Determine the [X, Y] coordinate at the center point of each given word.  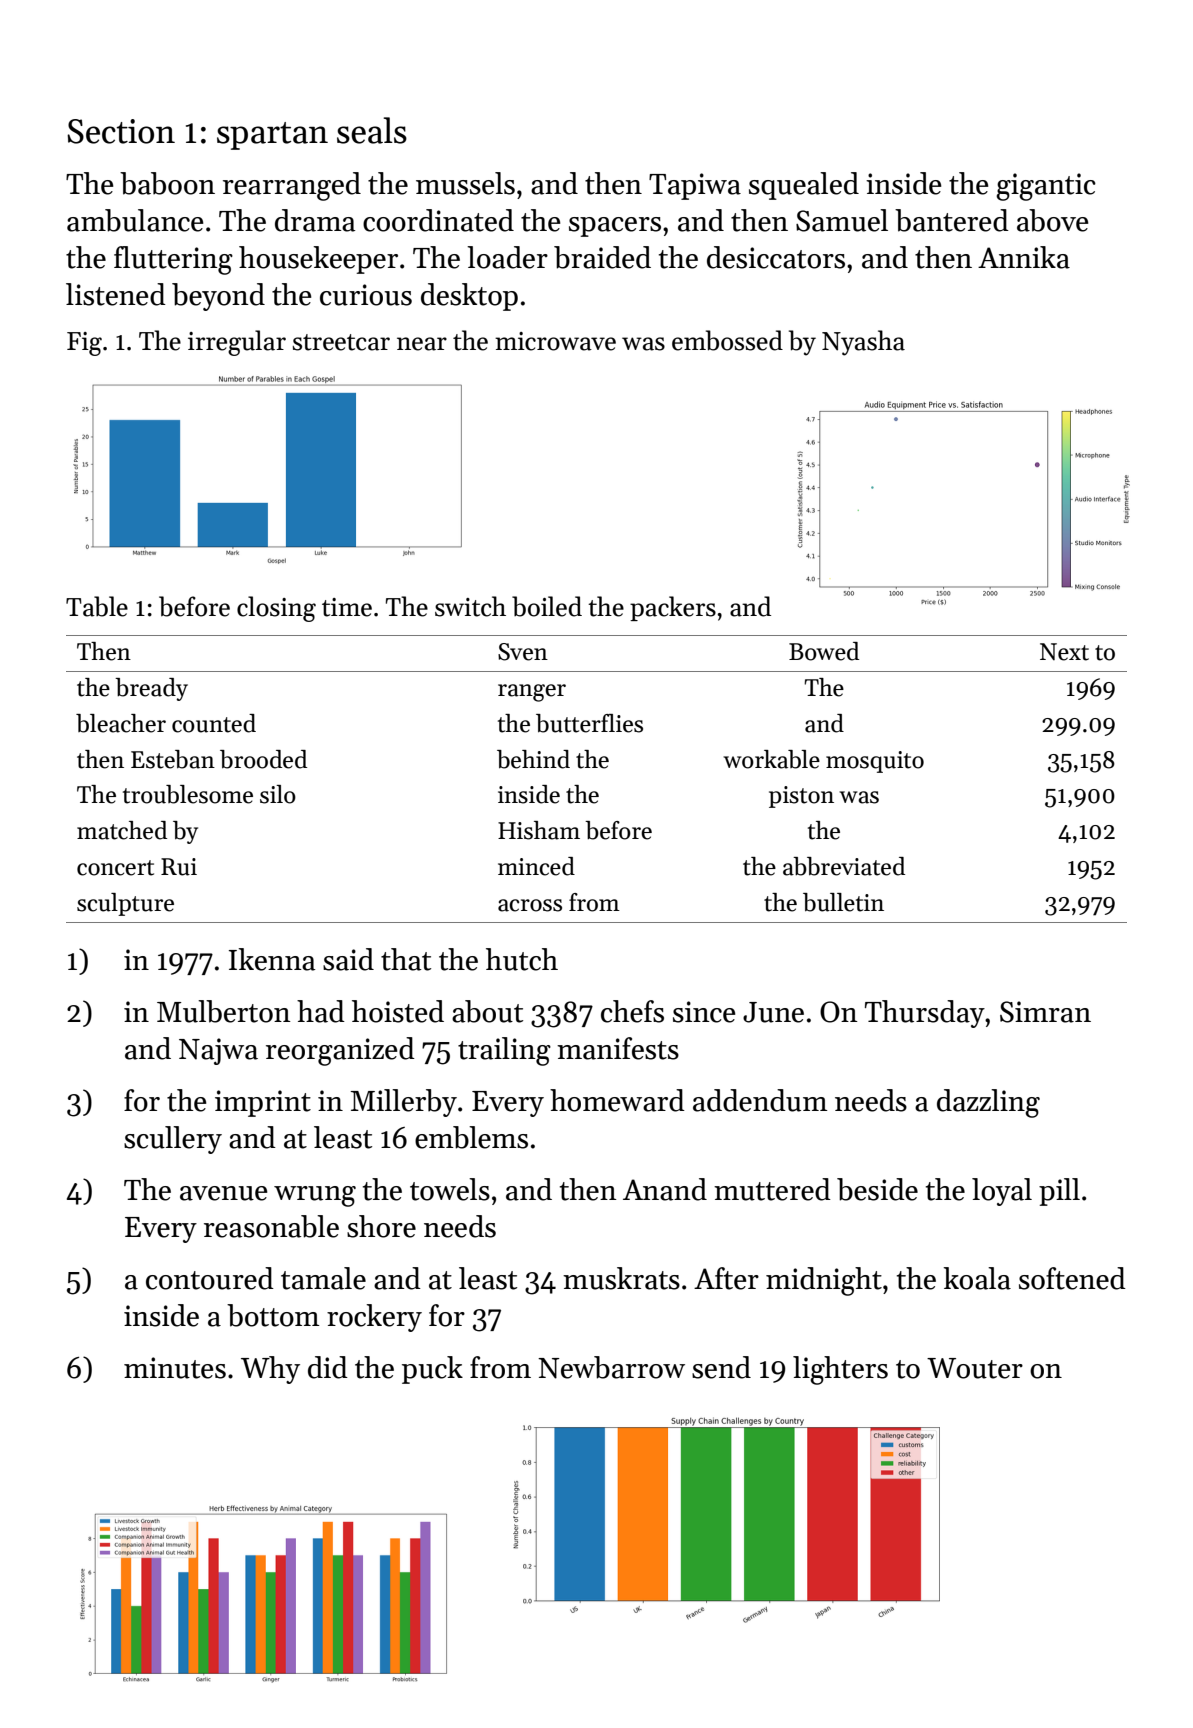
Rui [179, 867]
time [347, 607]
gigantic [1046, 187]
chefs [632, 1011]
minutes [175, 1368]
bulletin [843, 902]
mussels [465, 183]
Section [121, 131]
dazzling [988, 1103]
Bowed [824, 651]
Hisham [539, 830]
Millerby [404, 1103]
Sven [523, 652]
